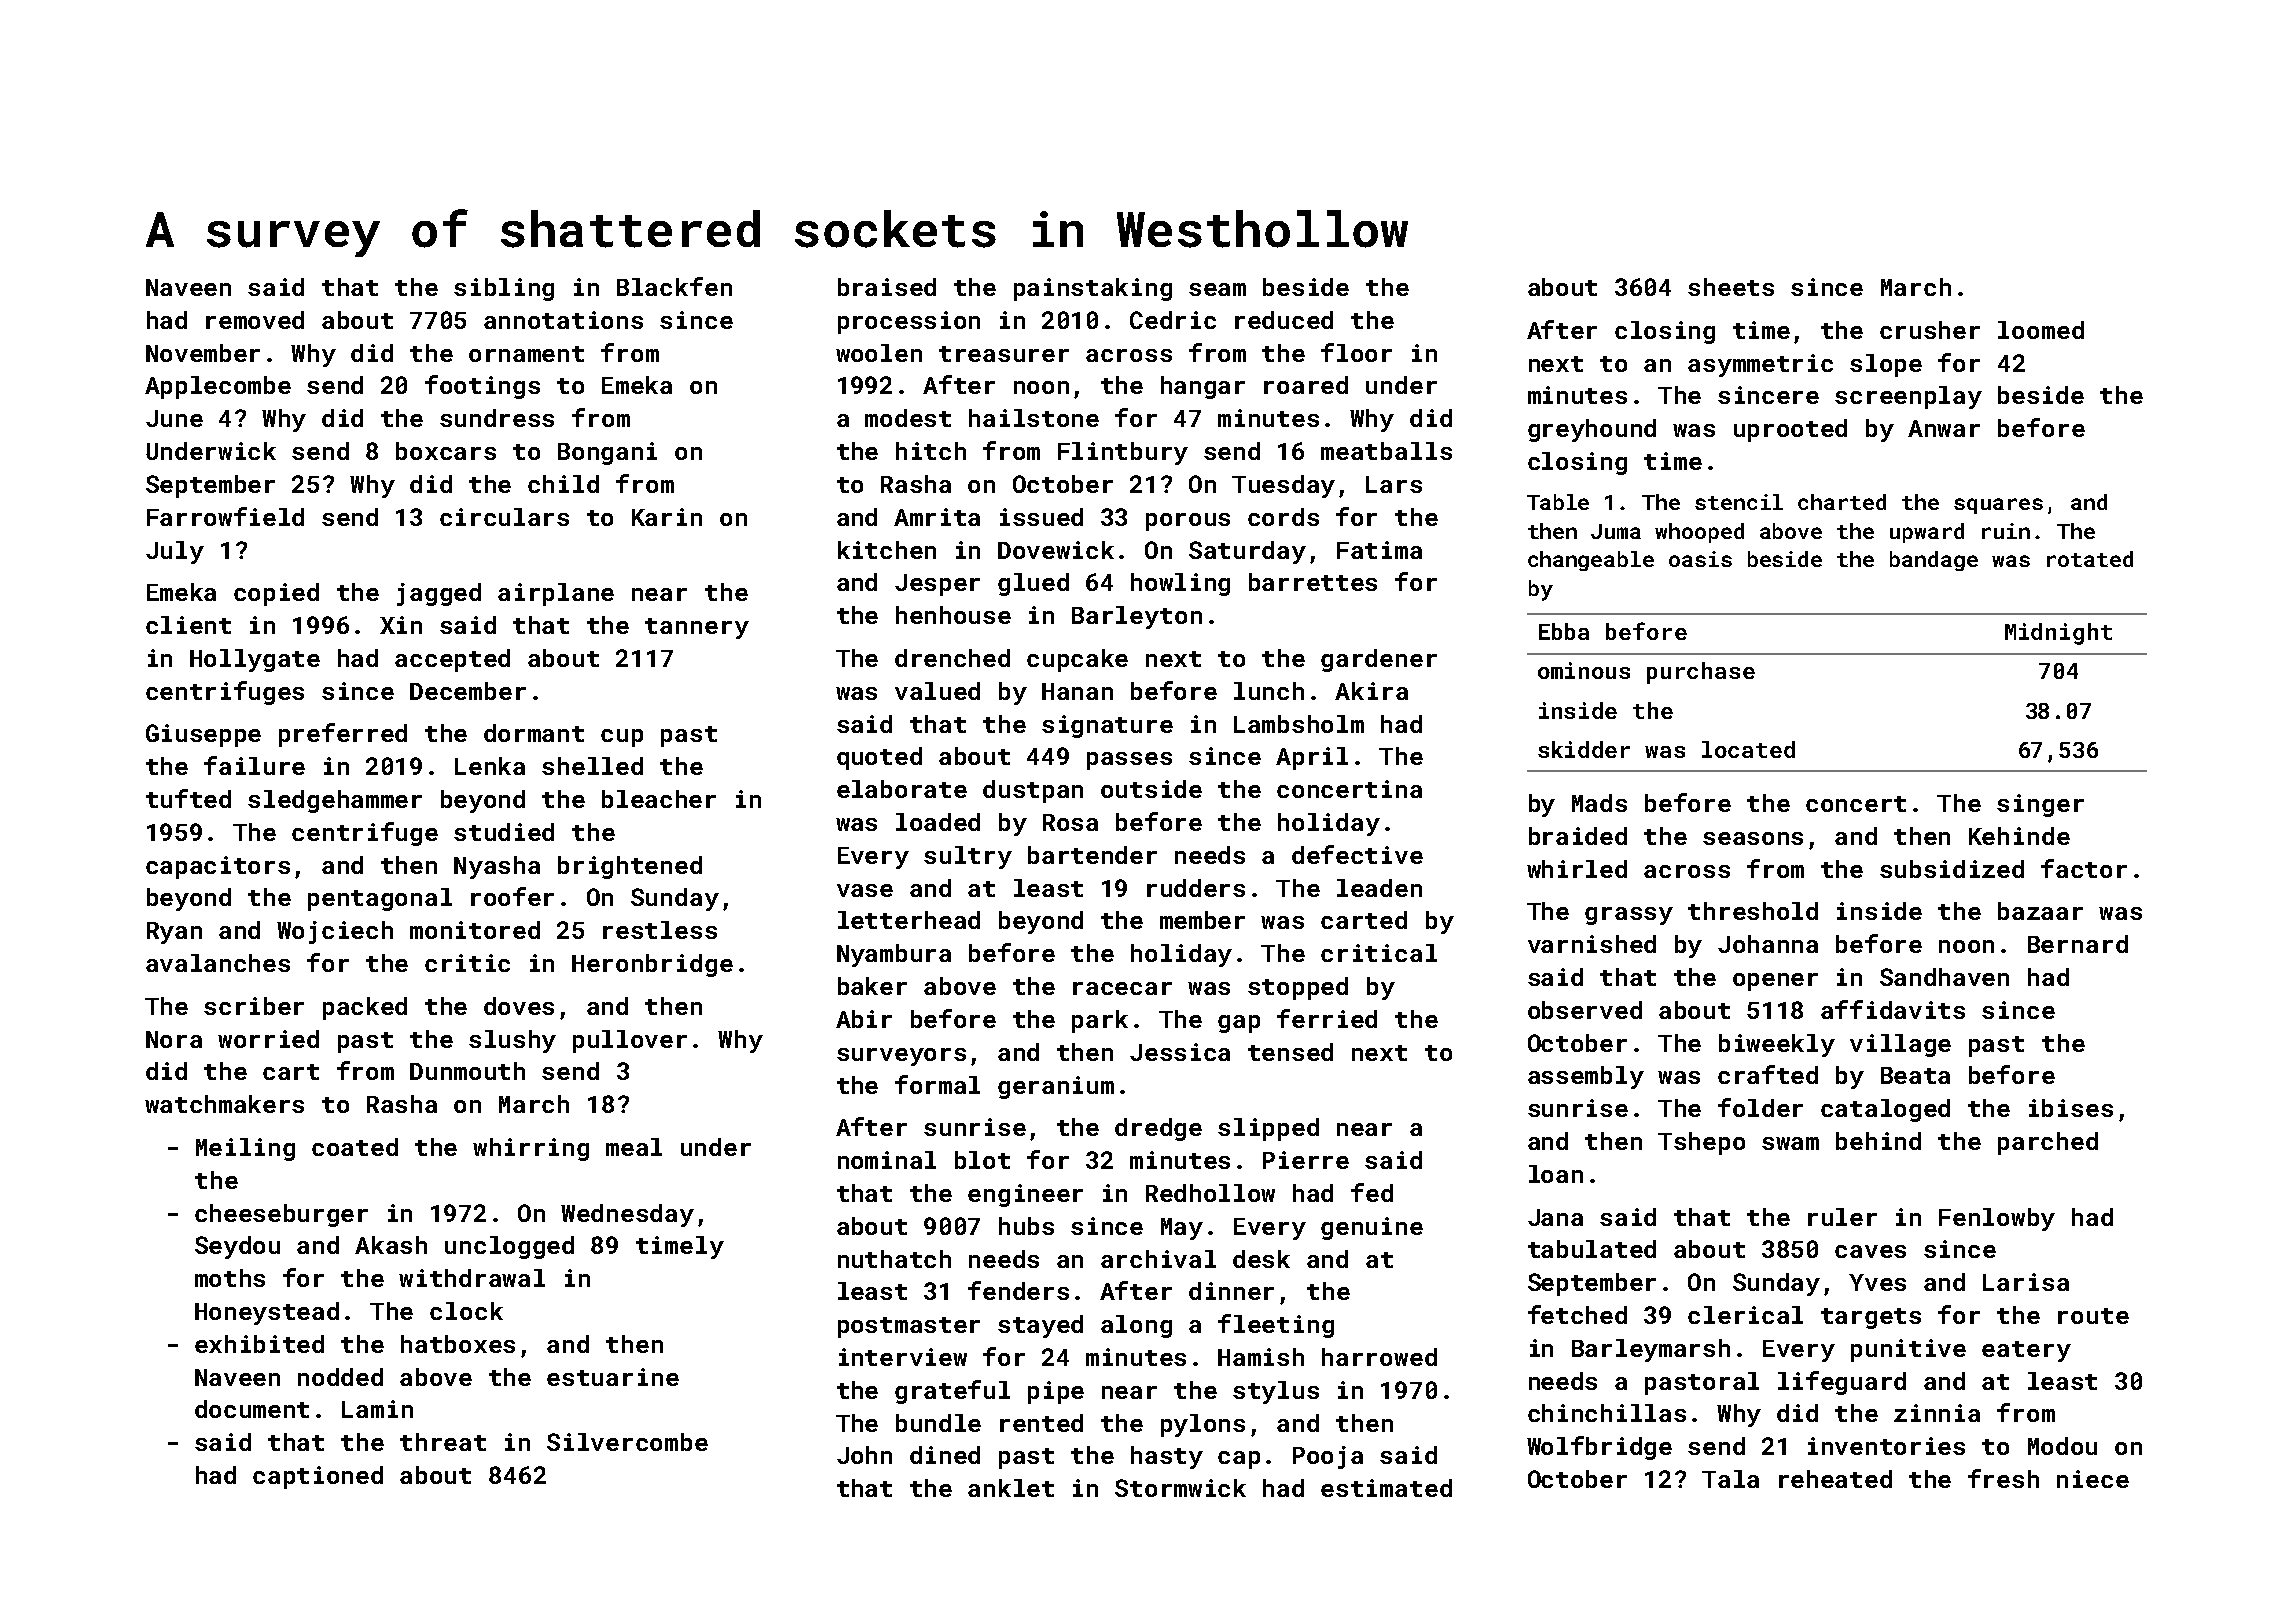  Describe the element at coordinates (1092, 855) in the screenshot. I see `bartender` at that location.
